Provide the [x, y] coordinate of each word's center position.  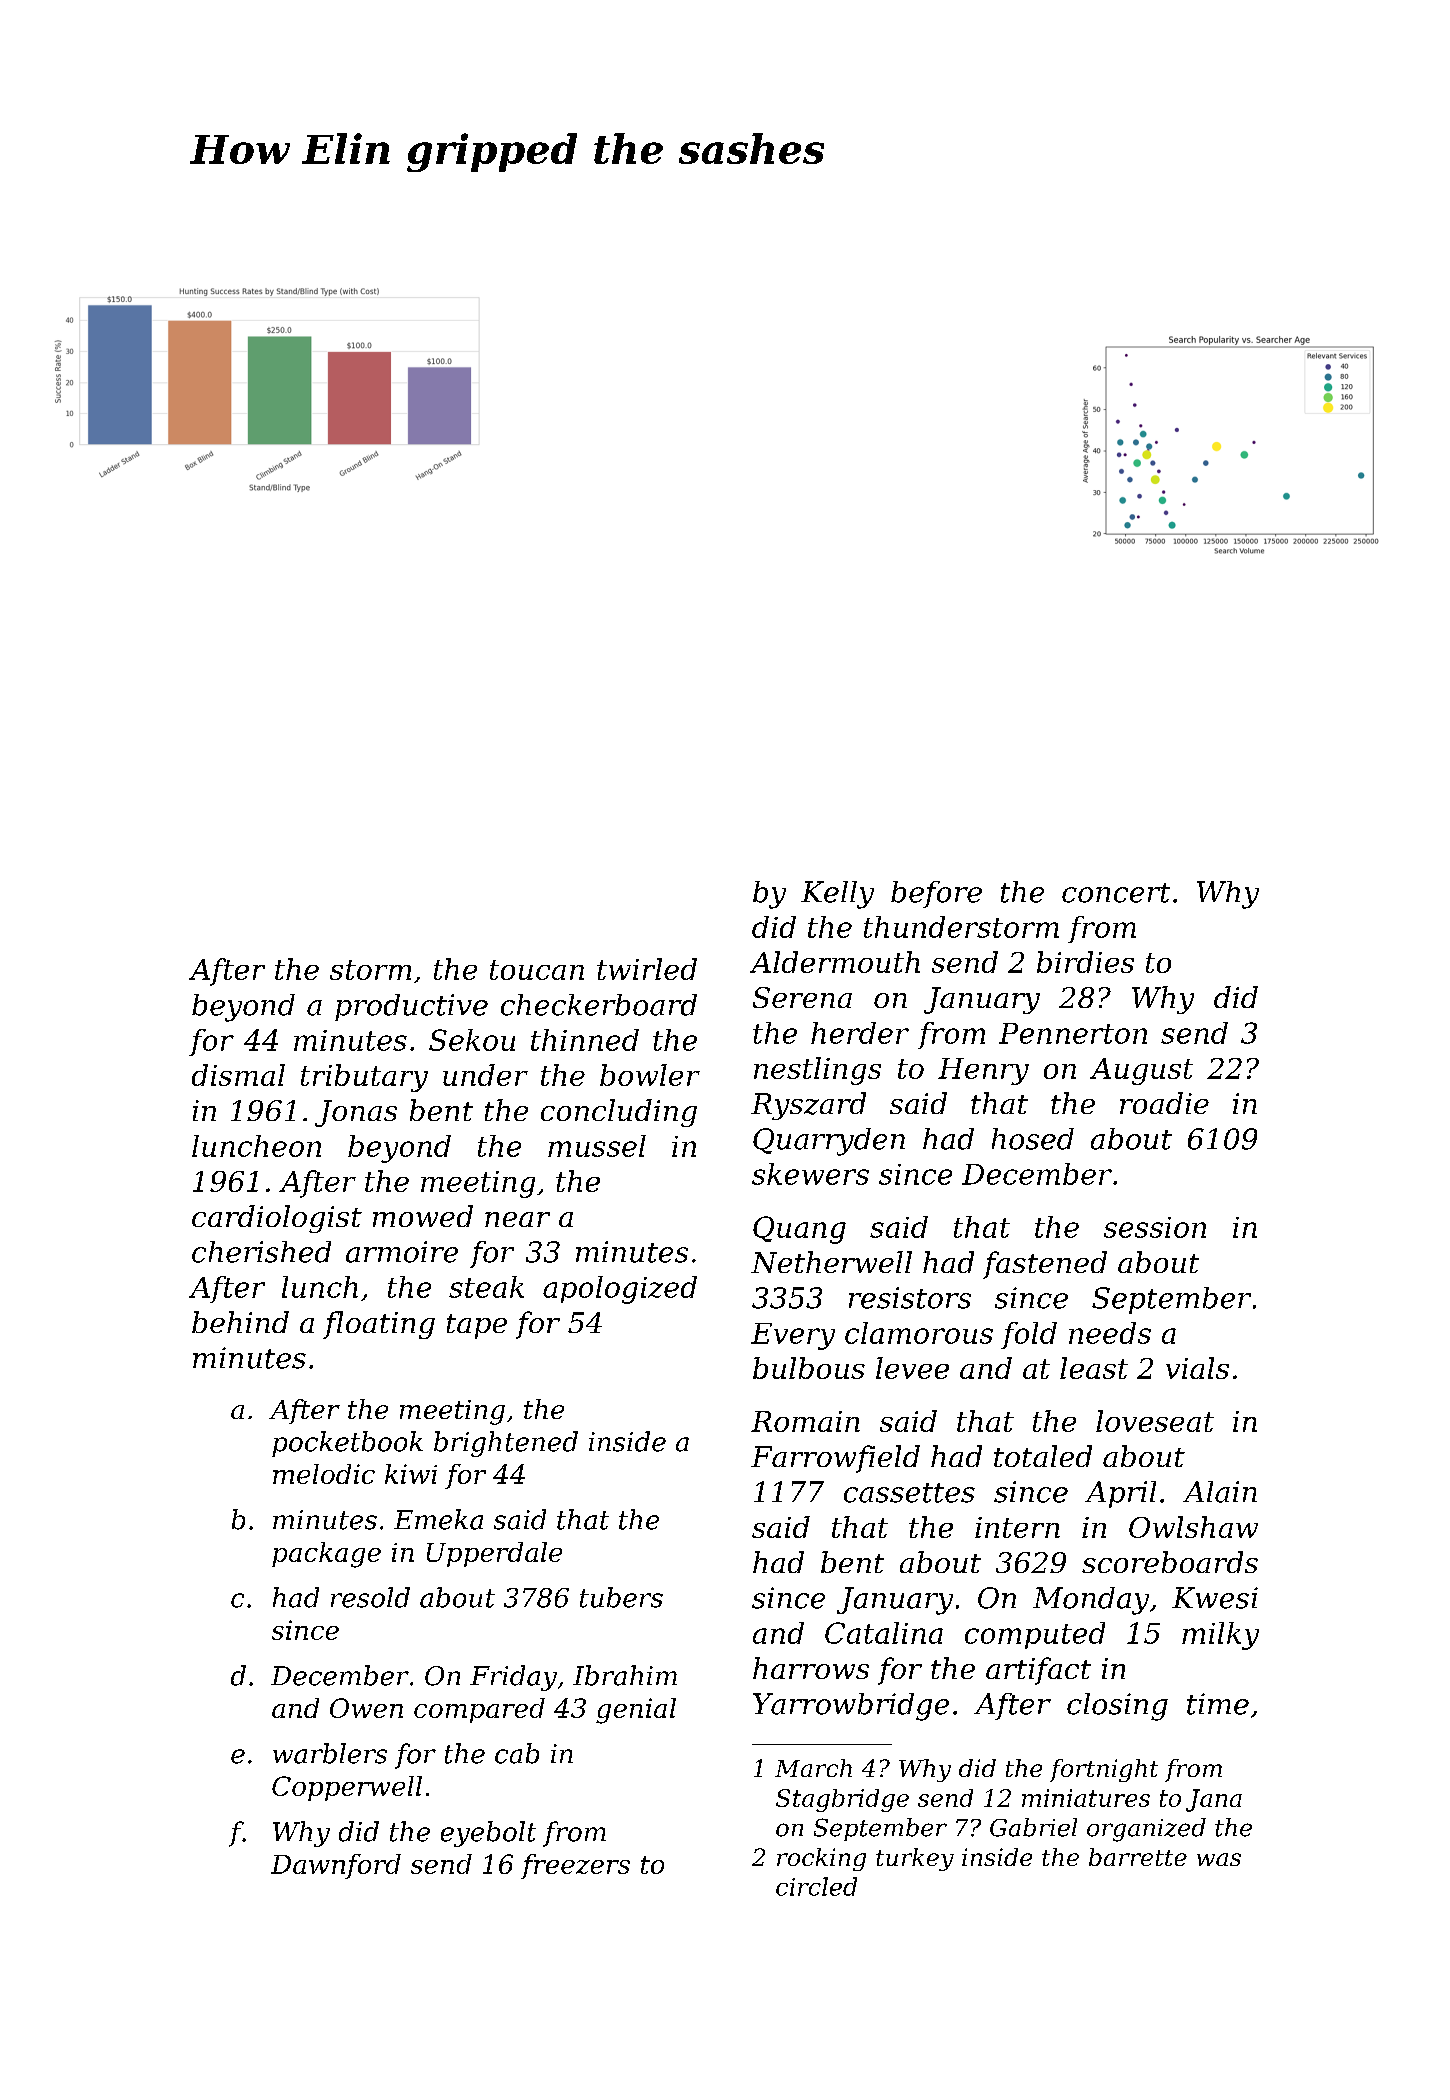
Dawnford [336, 1866]
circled [816, 1886]
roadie [1164, 1103]
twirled [647, 969]
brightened [506, 1444]
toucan [537, 970]
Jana [1214, 1800]
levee [912, 1368]
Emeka [438, 1519]
